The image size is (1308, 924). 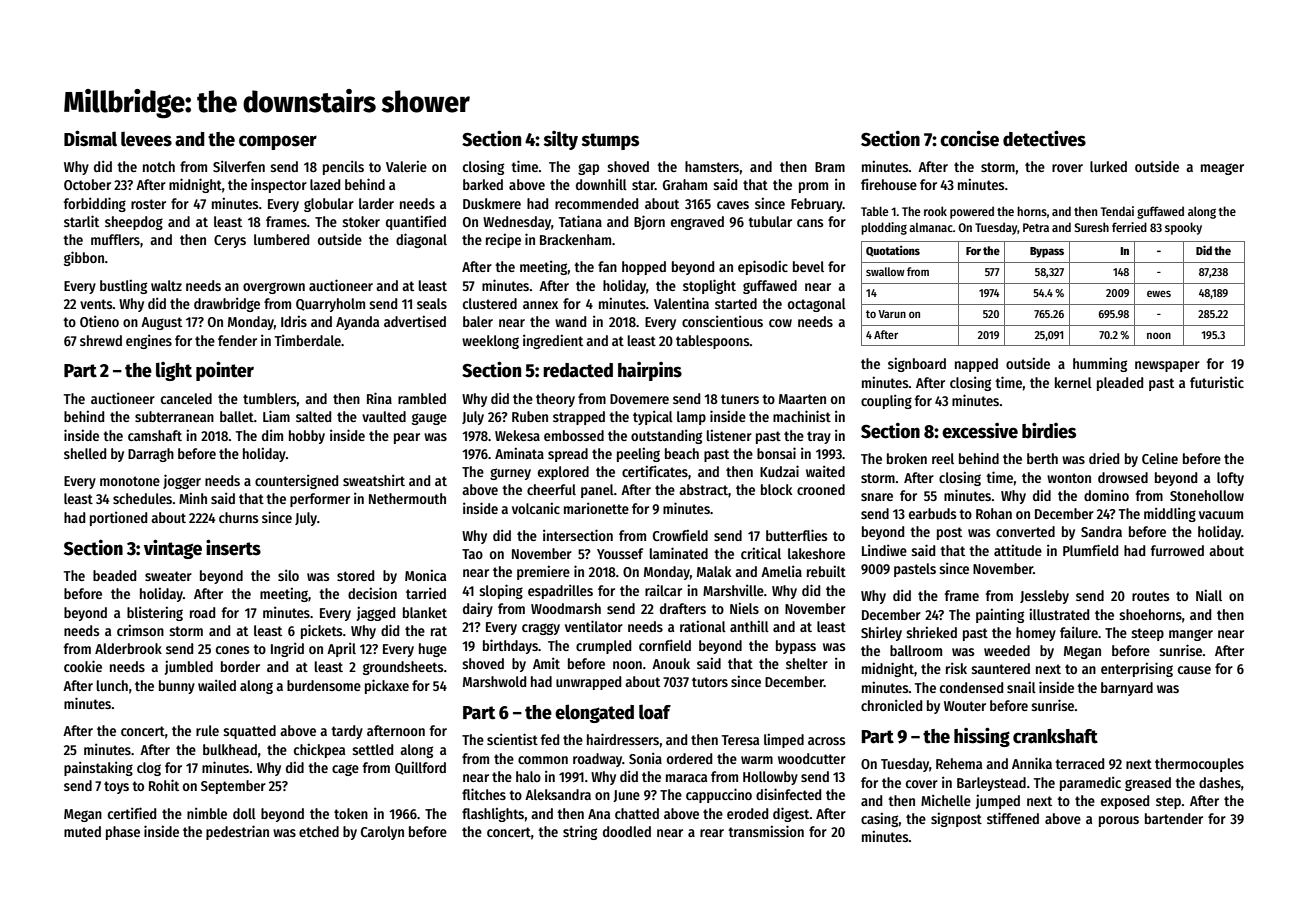 What do you see at coordinates (1044, 138) in the document?
I see `detectives` at bounding box center [1044, 138].
